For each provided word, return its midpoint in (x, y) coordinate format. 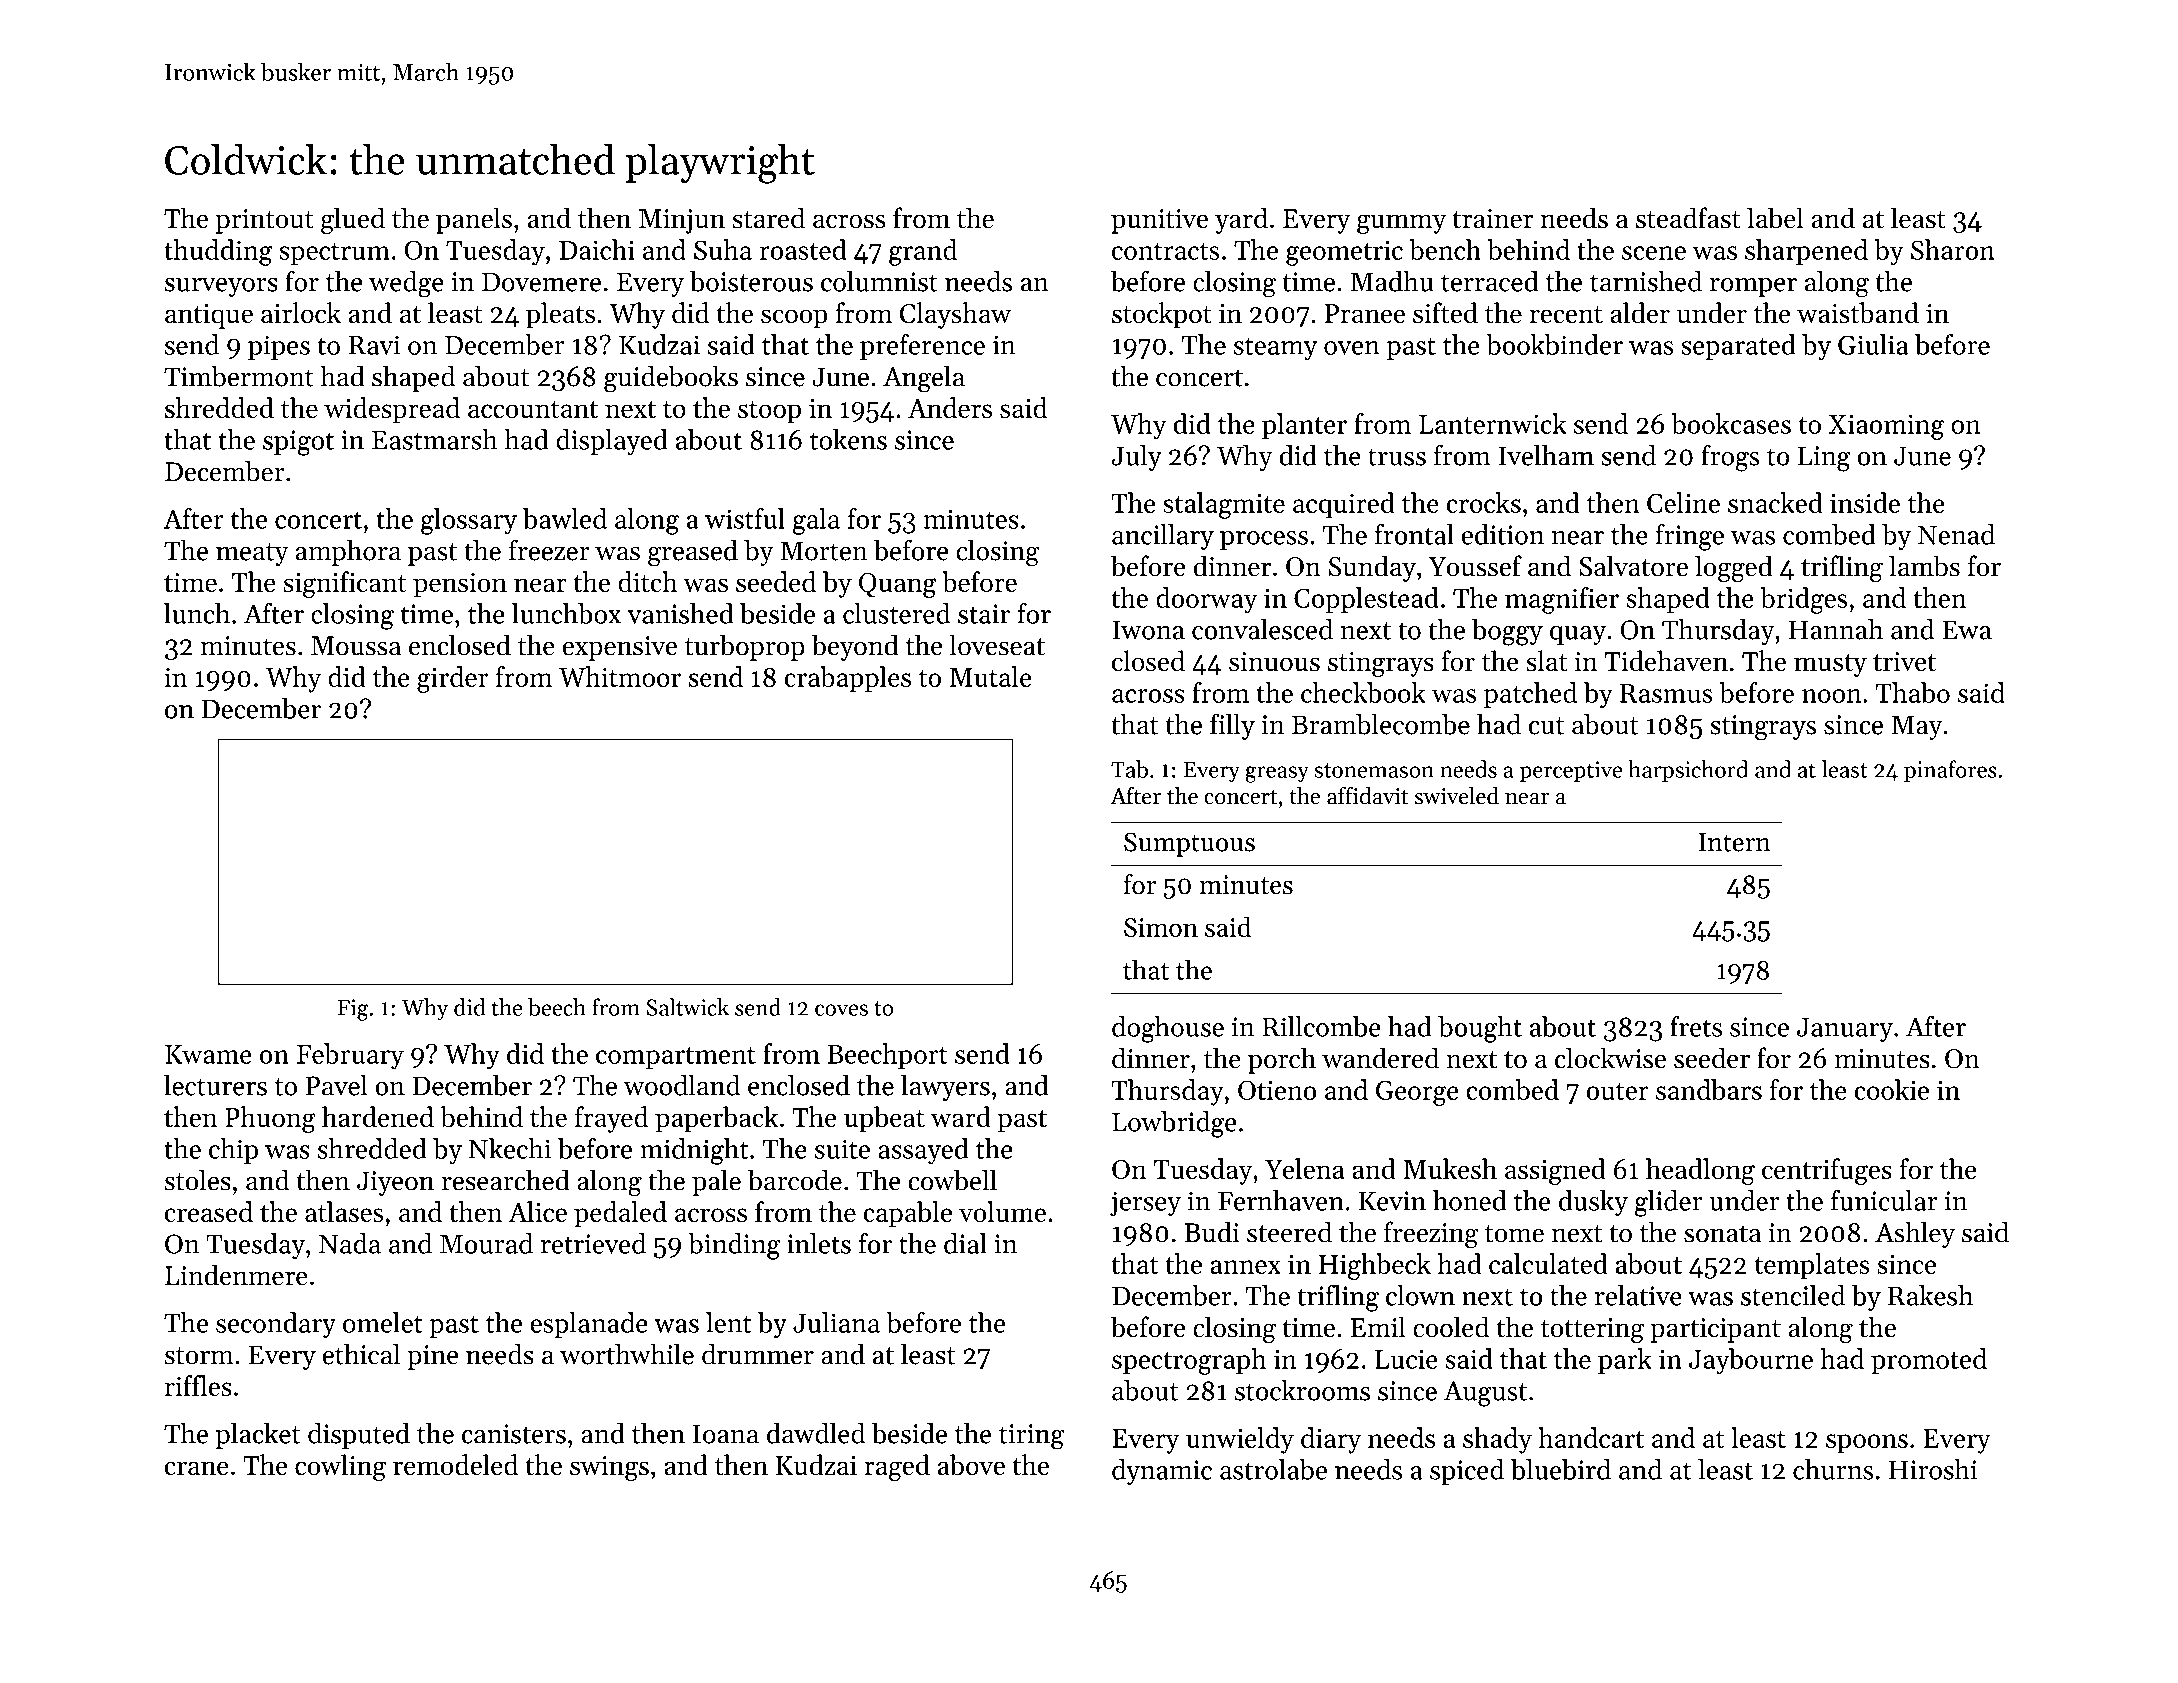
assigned (1555, 1171)
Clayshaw (955, 315)
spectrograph (1189, 1361)
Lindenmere (236, 1275)
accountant (533, 409)
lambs (1924, 566)
